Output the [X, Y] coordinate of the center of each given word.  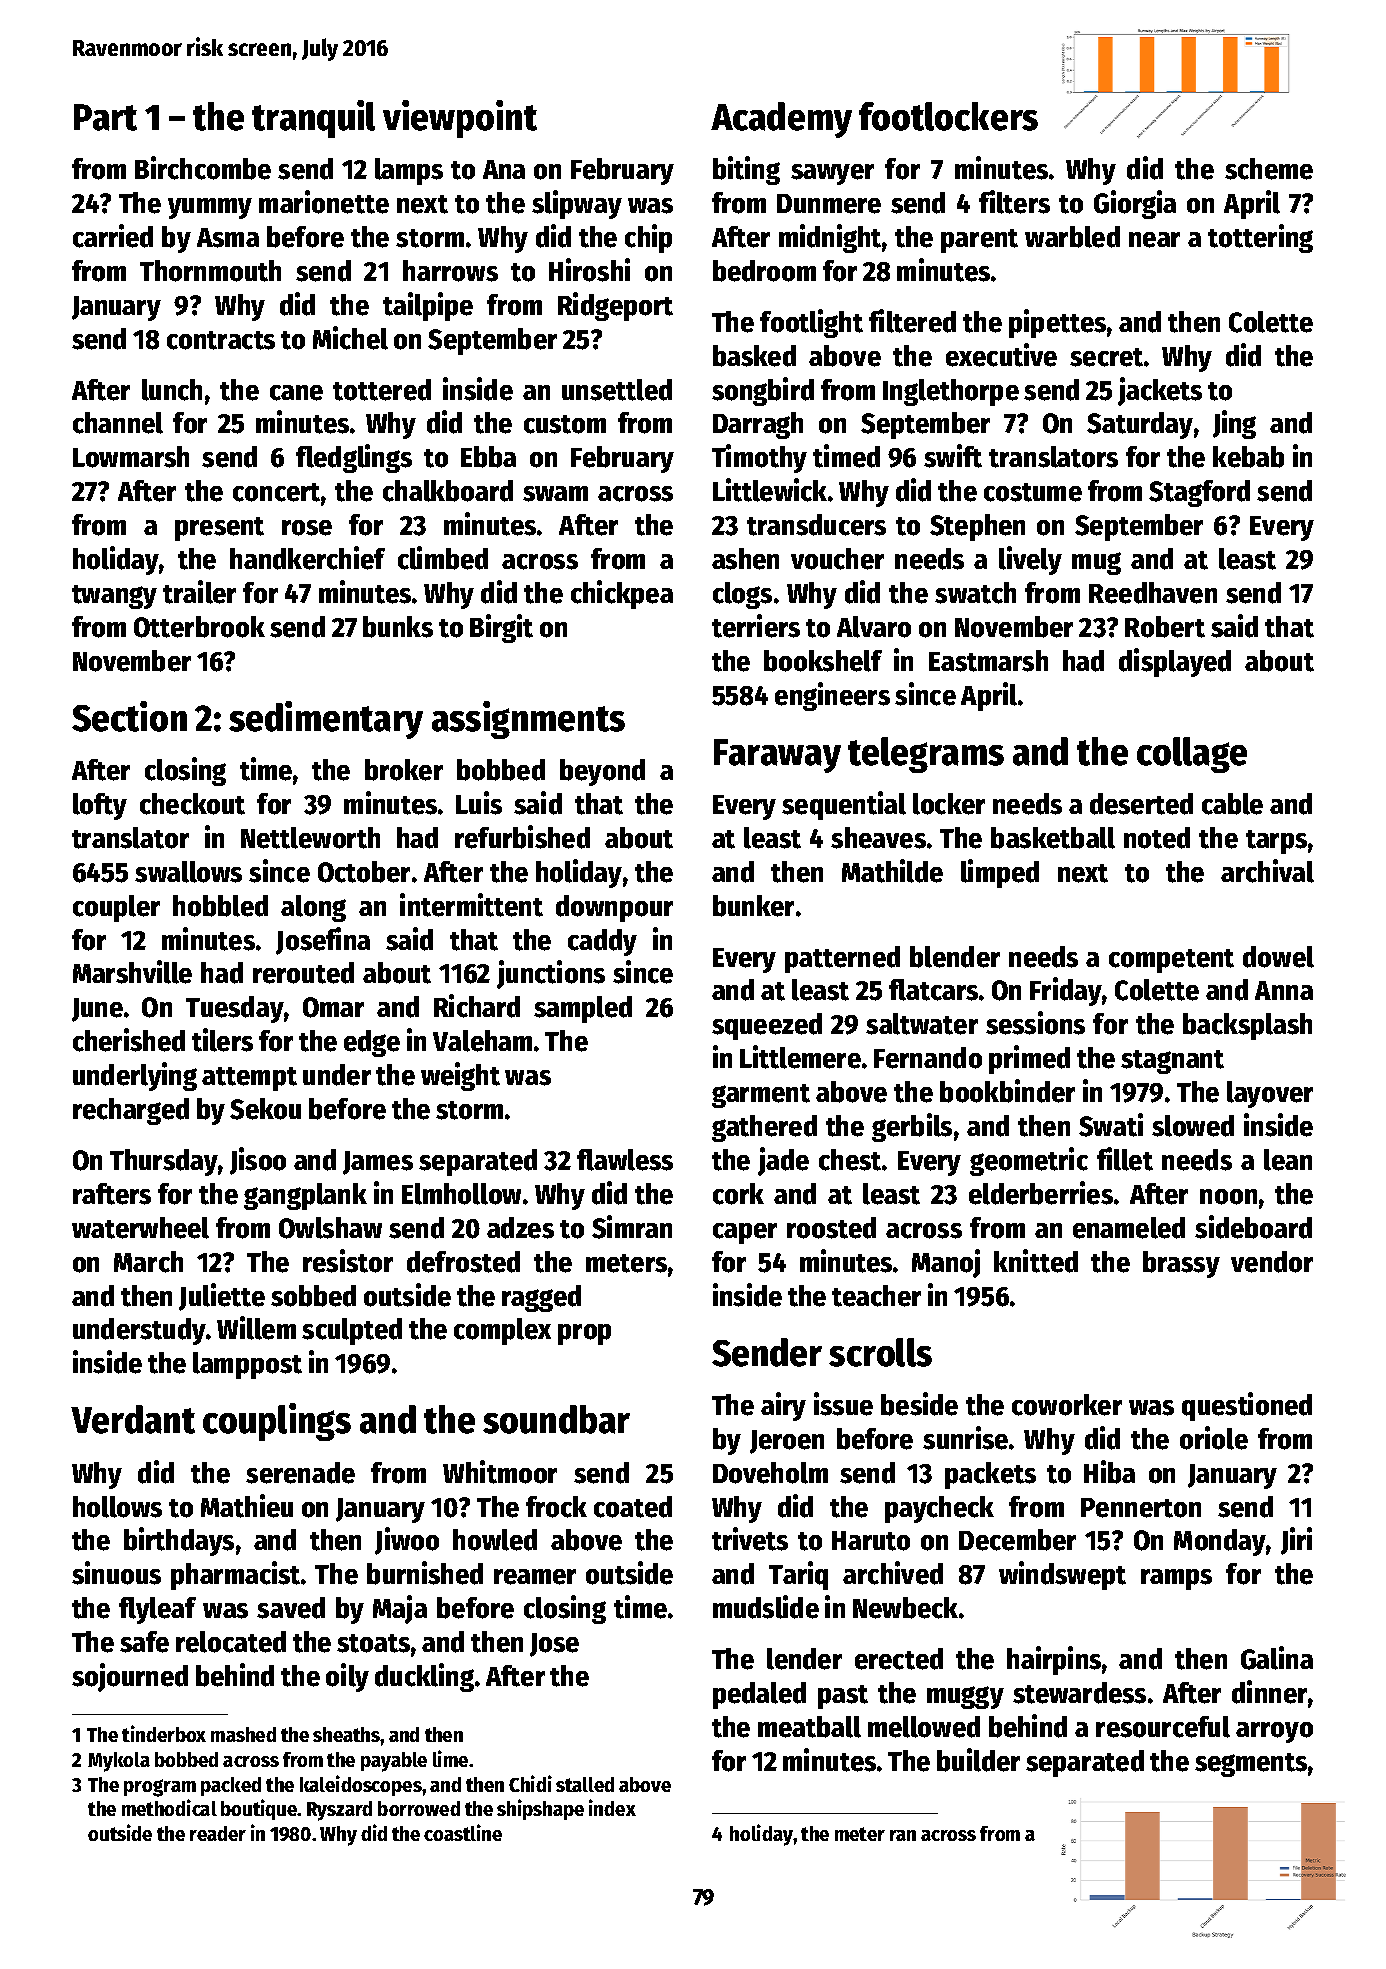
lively [1030, 560]
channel [118, 423]
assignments [528, 720]
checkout [192, 804]
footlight [811, 323]
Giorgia [1135, 204]
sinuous [116, 1573]
